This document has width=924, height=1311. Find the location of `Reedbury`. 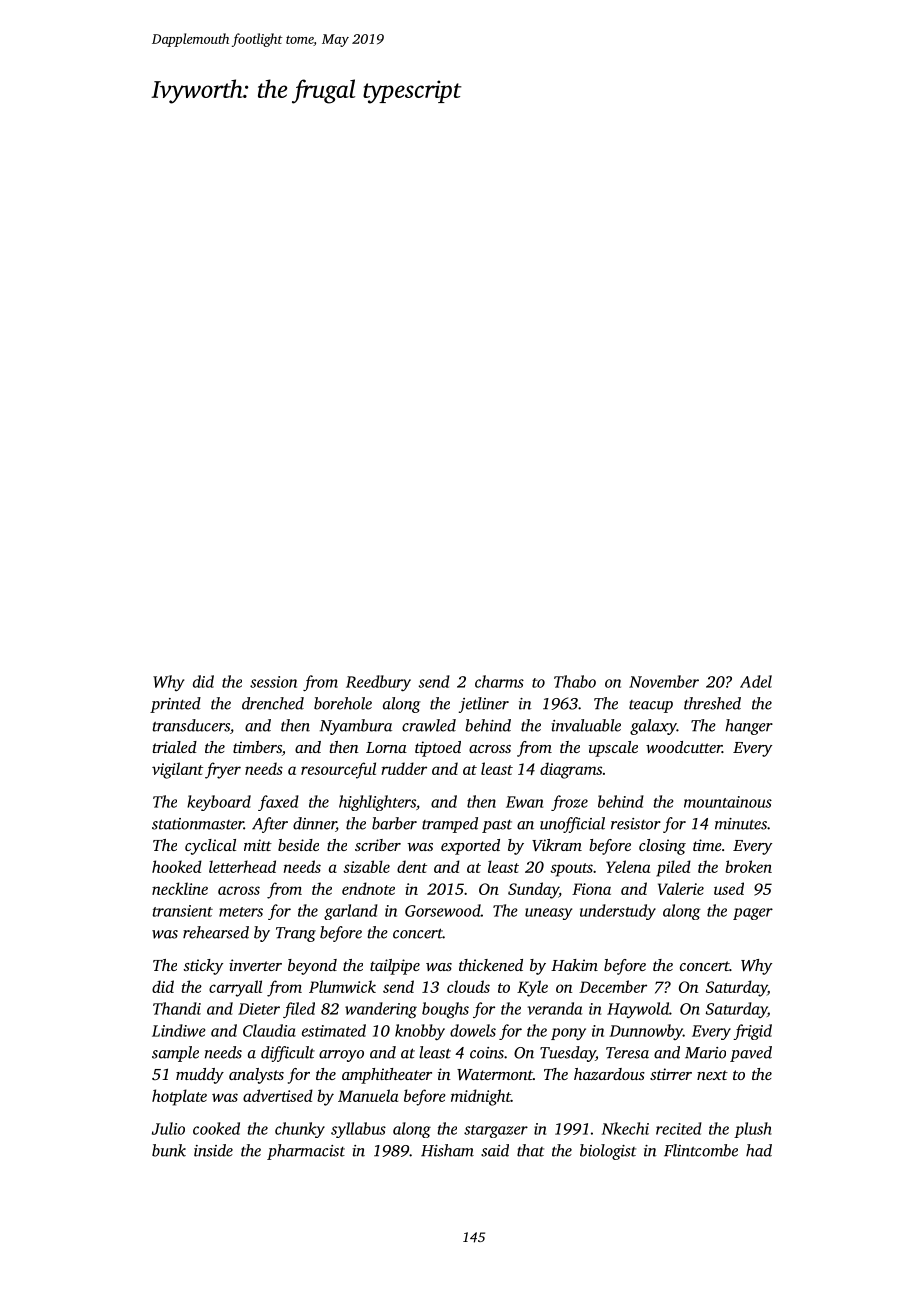

Reedbury is located at coordinates (378, 683).
